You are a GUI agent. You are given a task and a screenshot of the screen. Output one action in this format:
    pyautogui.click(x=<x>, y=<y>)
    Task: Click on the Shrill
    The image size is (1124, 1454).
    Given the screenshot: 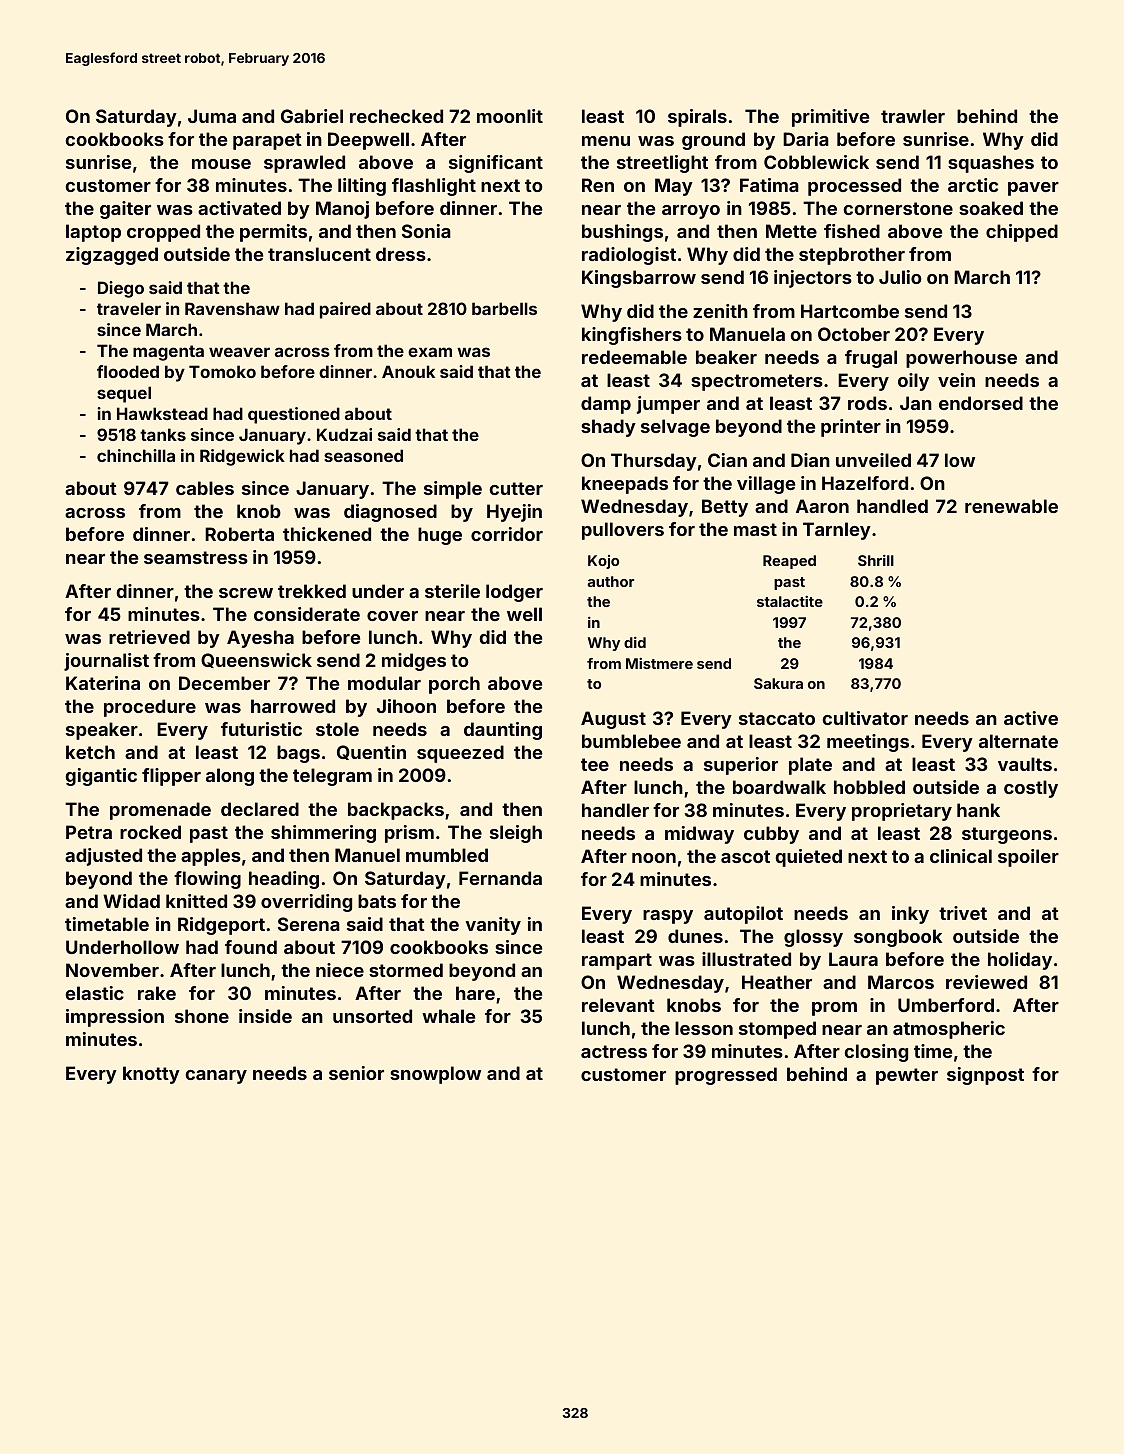 What is the action you would take?
    pyautogui.click(x=876, y=560)
